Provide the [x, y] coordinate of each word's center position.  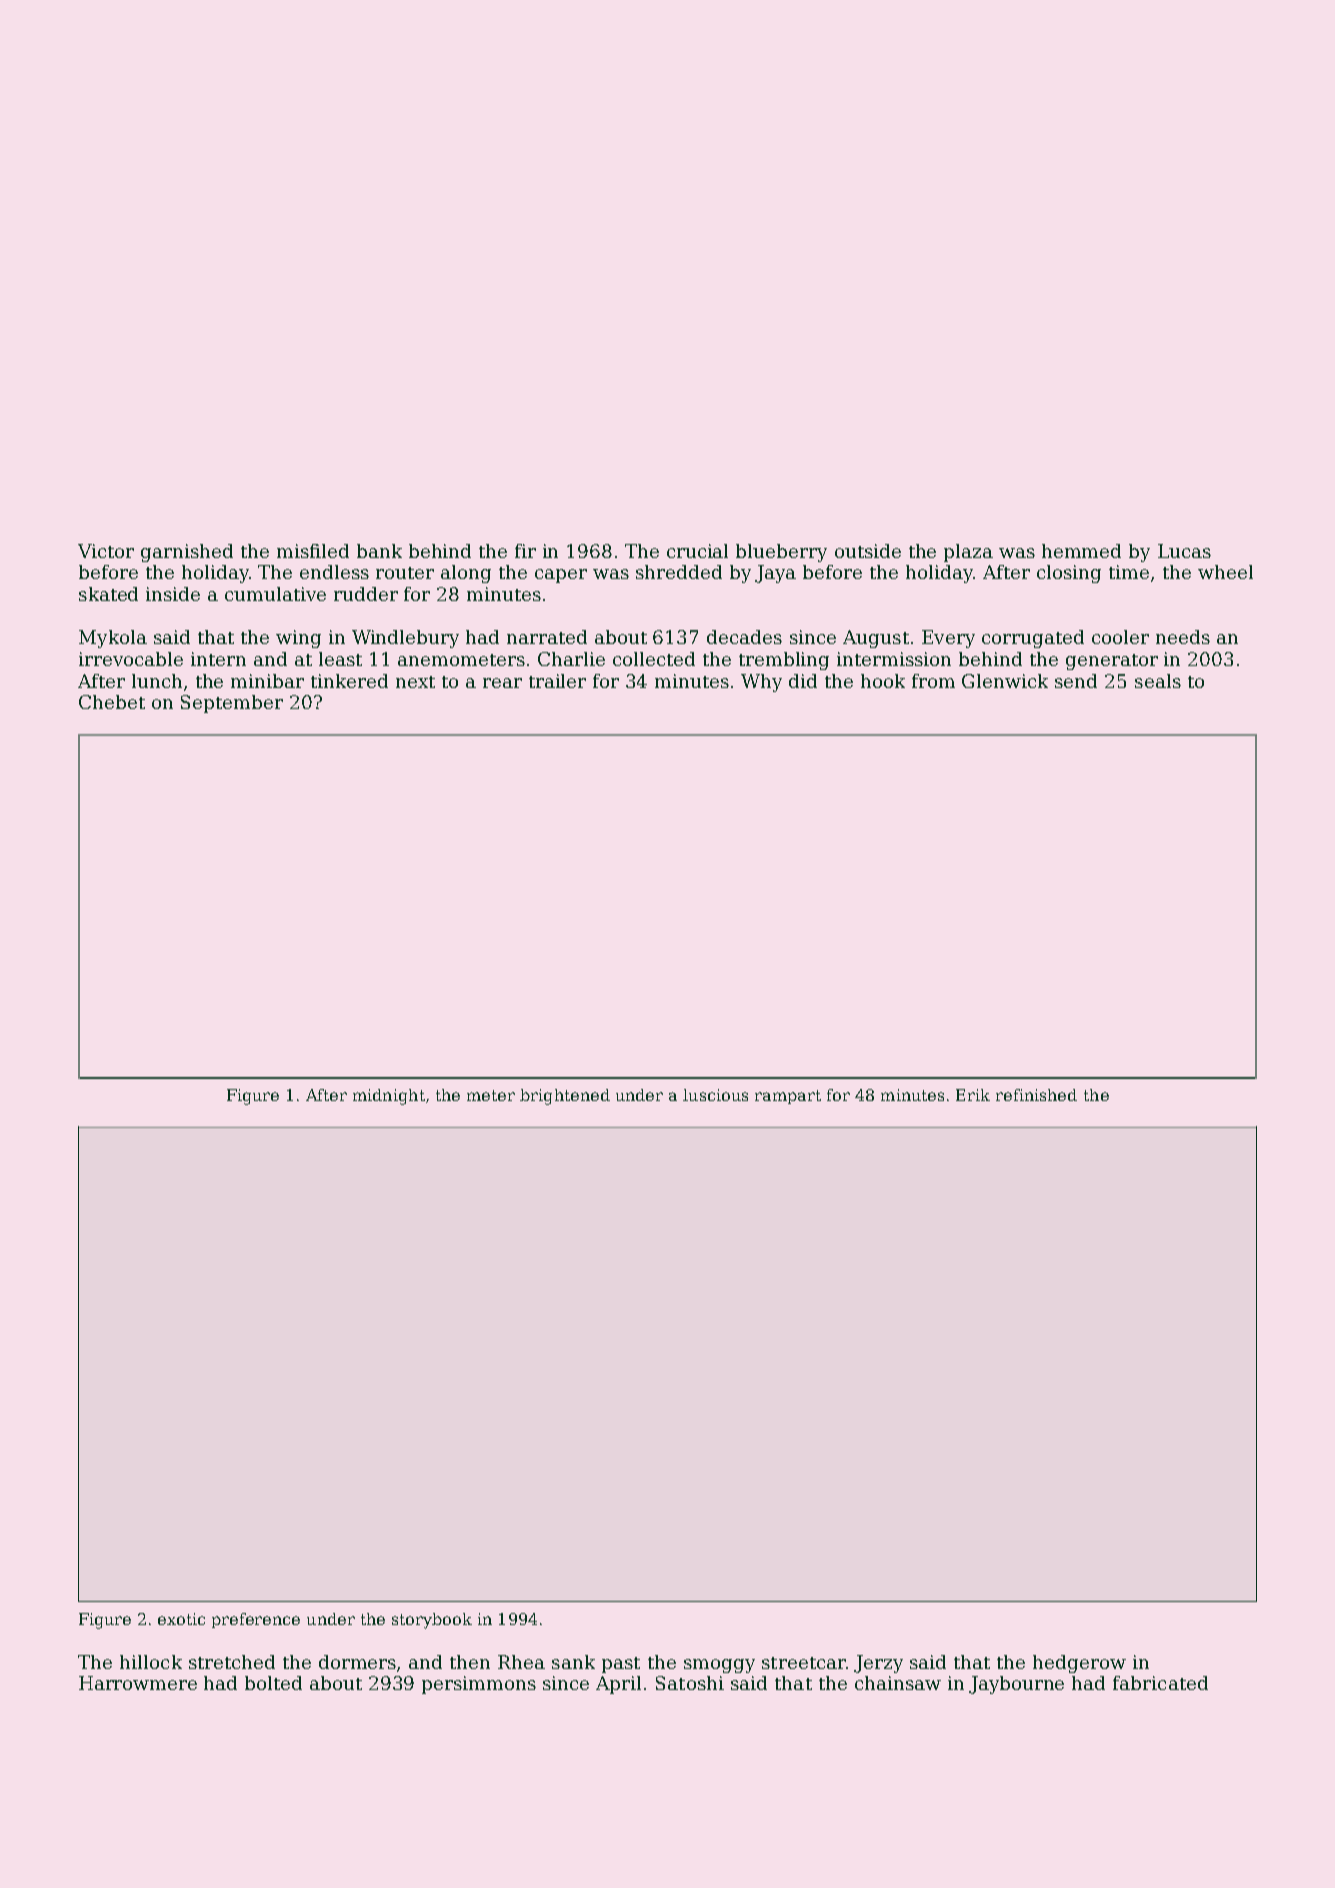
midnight [389, 1097]
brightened [565, 1097]
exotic [181, 1619]
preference [256, 1620]
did [803, 681]
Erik [973, 1095]
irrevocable [131, 659]
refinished [1036, 1095]
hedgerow [1079, 1664]
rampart [788, 1097]
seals [1158, 681]
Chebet [112, 702]
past [621, 1665]
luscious [715, 1095]
